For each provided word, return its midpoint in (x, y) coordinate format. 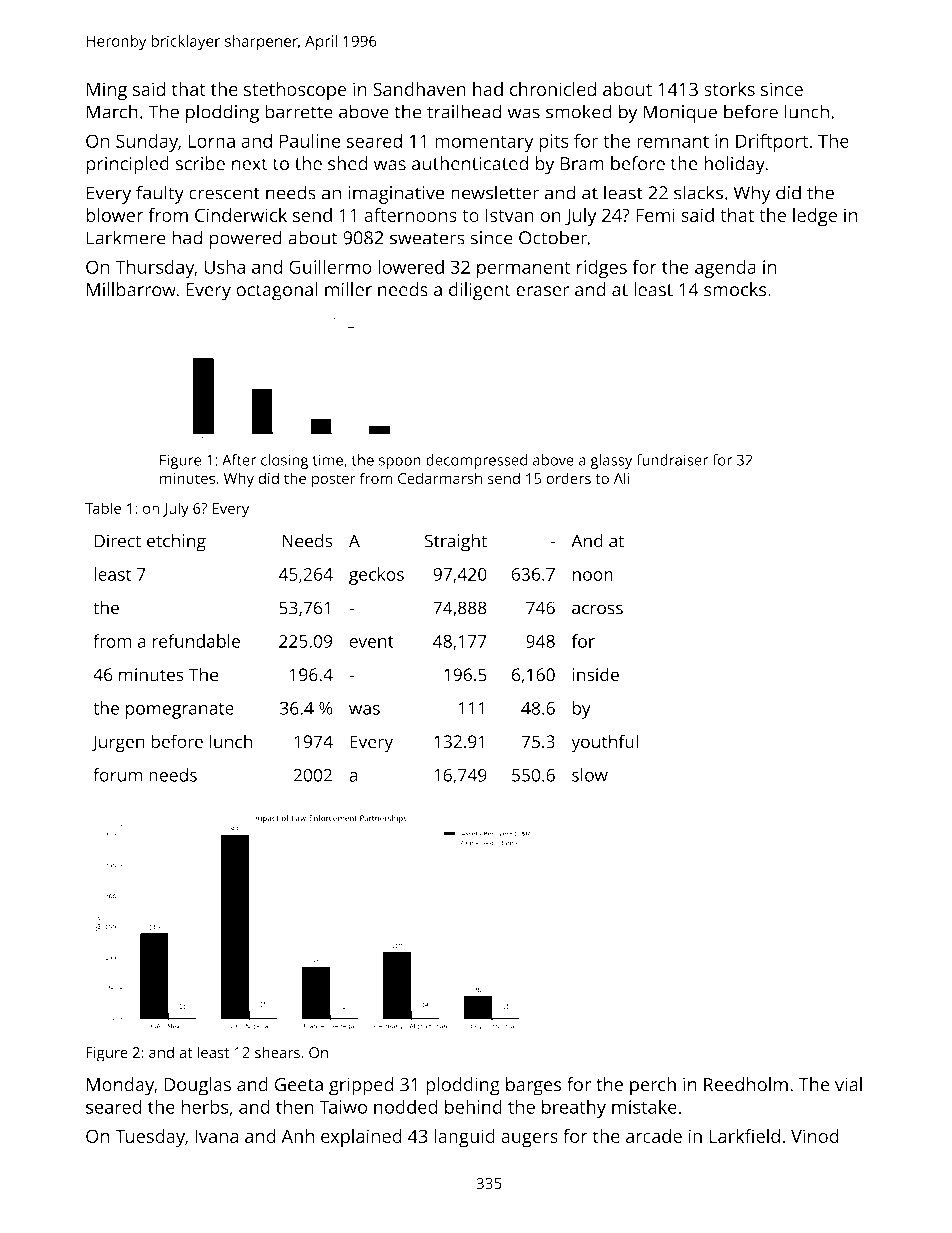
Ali (621, 478)
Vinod (815, 1136)
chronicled (553, 89)
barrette (299, 111)
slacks (698, 192)
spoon (400, 463)
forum (118, 775)
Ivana (216, 1136)
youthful (604, 743)
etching (176, 543)
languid (464, 1138)
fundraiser (672, 460)
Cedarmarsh (440, 478)
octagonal (277, 291)
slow (590, 775)
